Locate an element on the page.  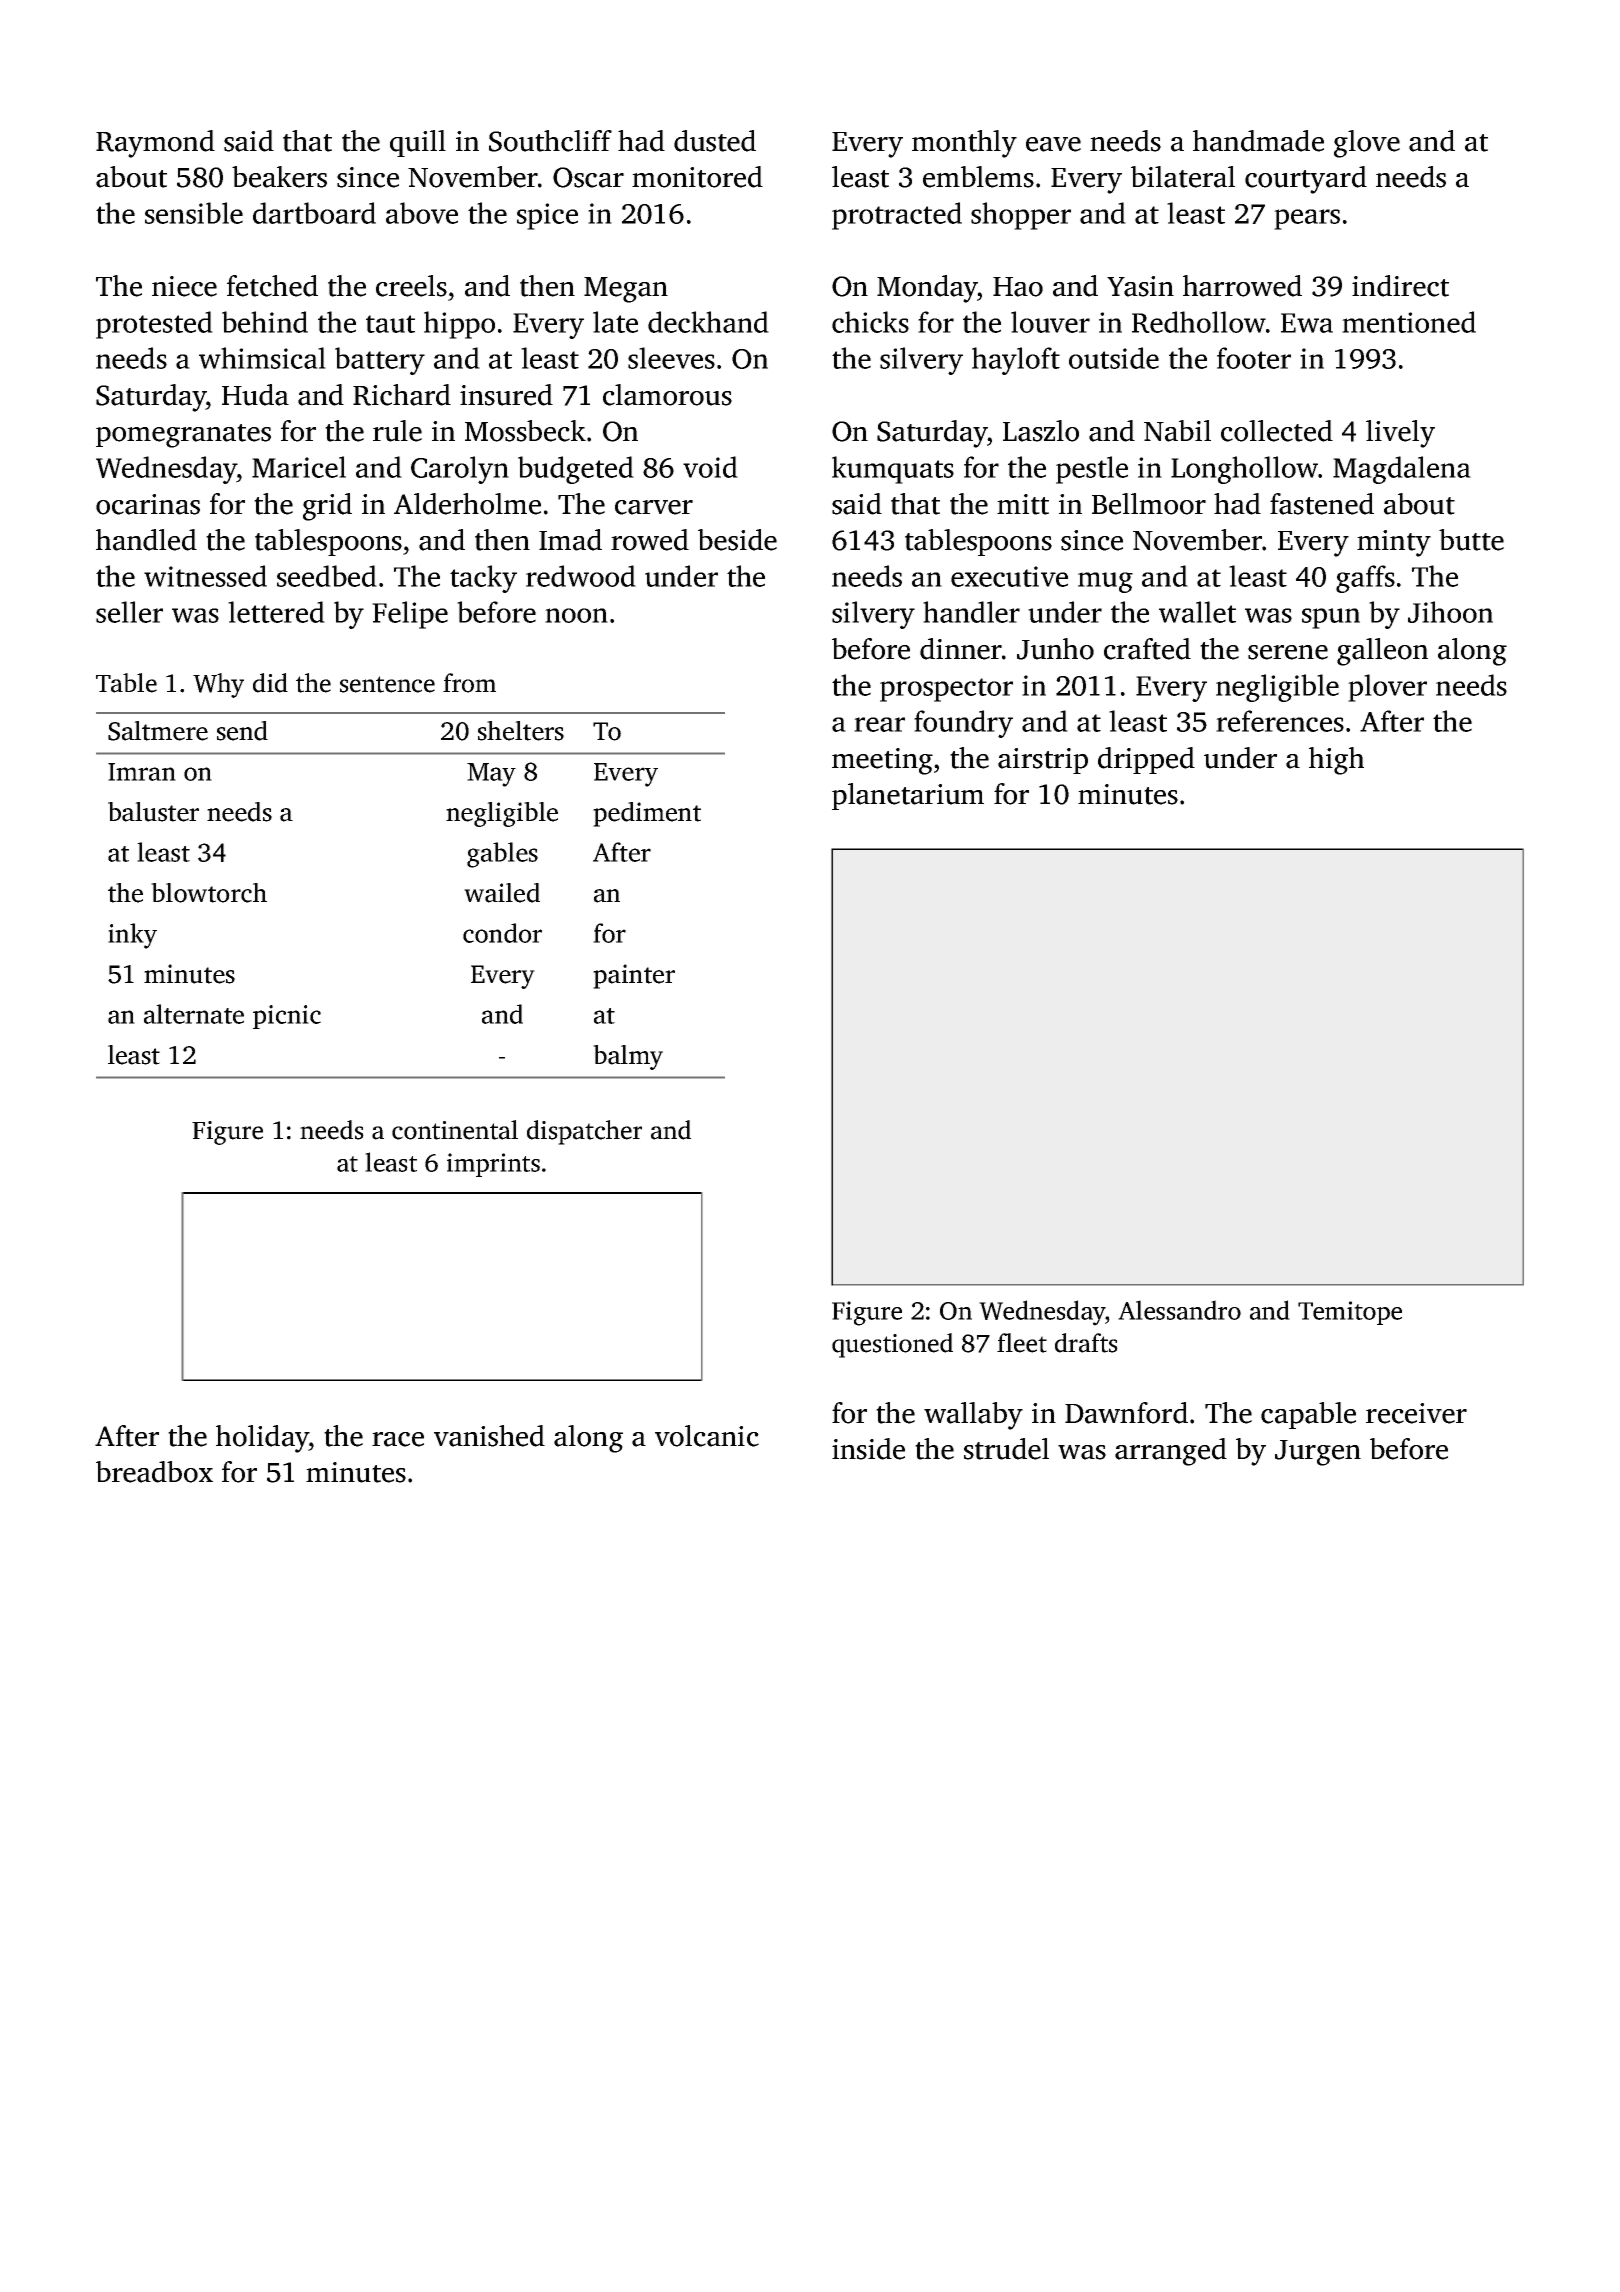
painter is located at coordinates (634, 976).
